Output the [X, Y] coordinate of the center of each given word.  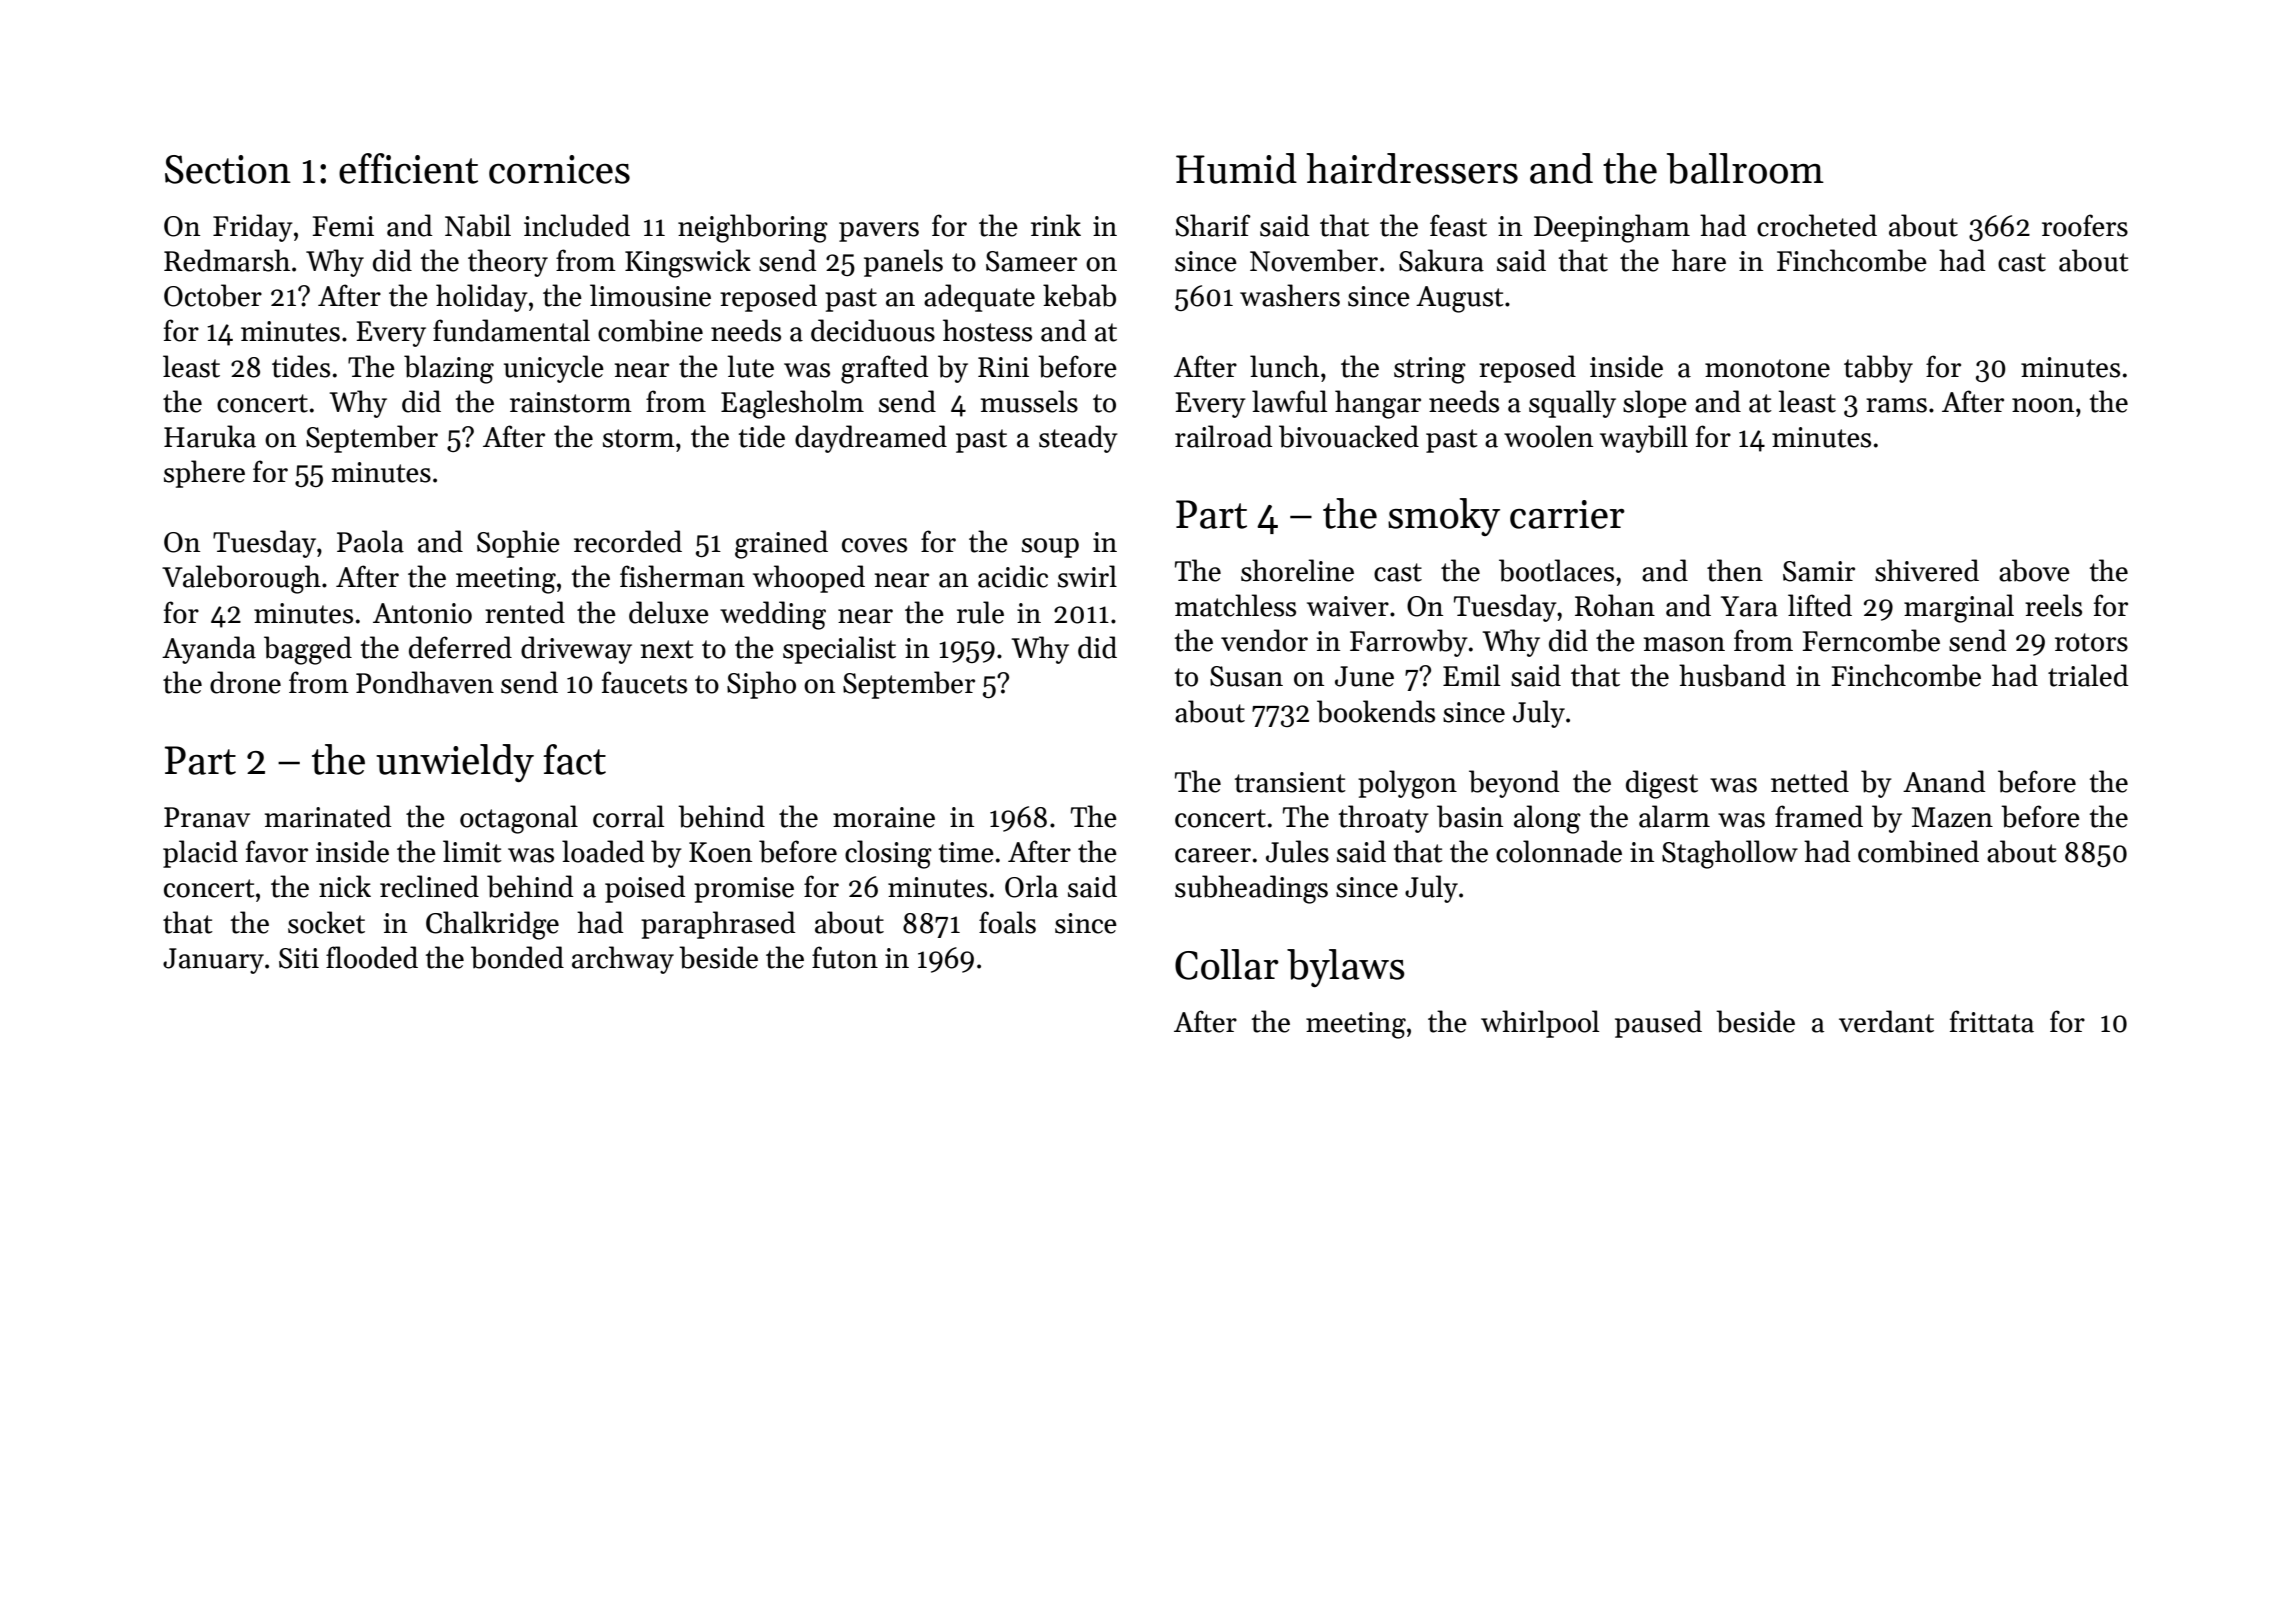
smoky [1444, 517]
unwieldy [455, 763]
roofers [2085, 225]
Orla [1031, 886]
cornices [559, 169]
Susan [1246, 676]
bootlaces [1556, 570]
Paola [370, 541]
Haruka [210, 436]
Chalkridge [492, 925]
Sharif [1213, 225]
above [2034, 570]
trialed [2088, 675]
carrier [1567, 514]
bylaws [1346, 968]
